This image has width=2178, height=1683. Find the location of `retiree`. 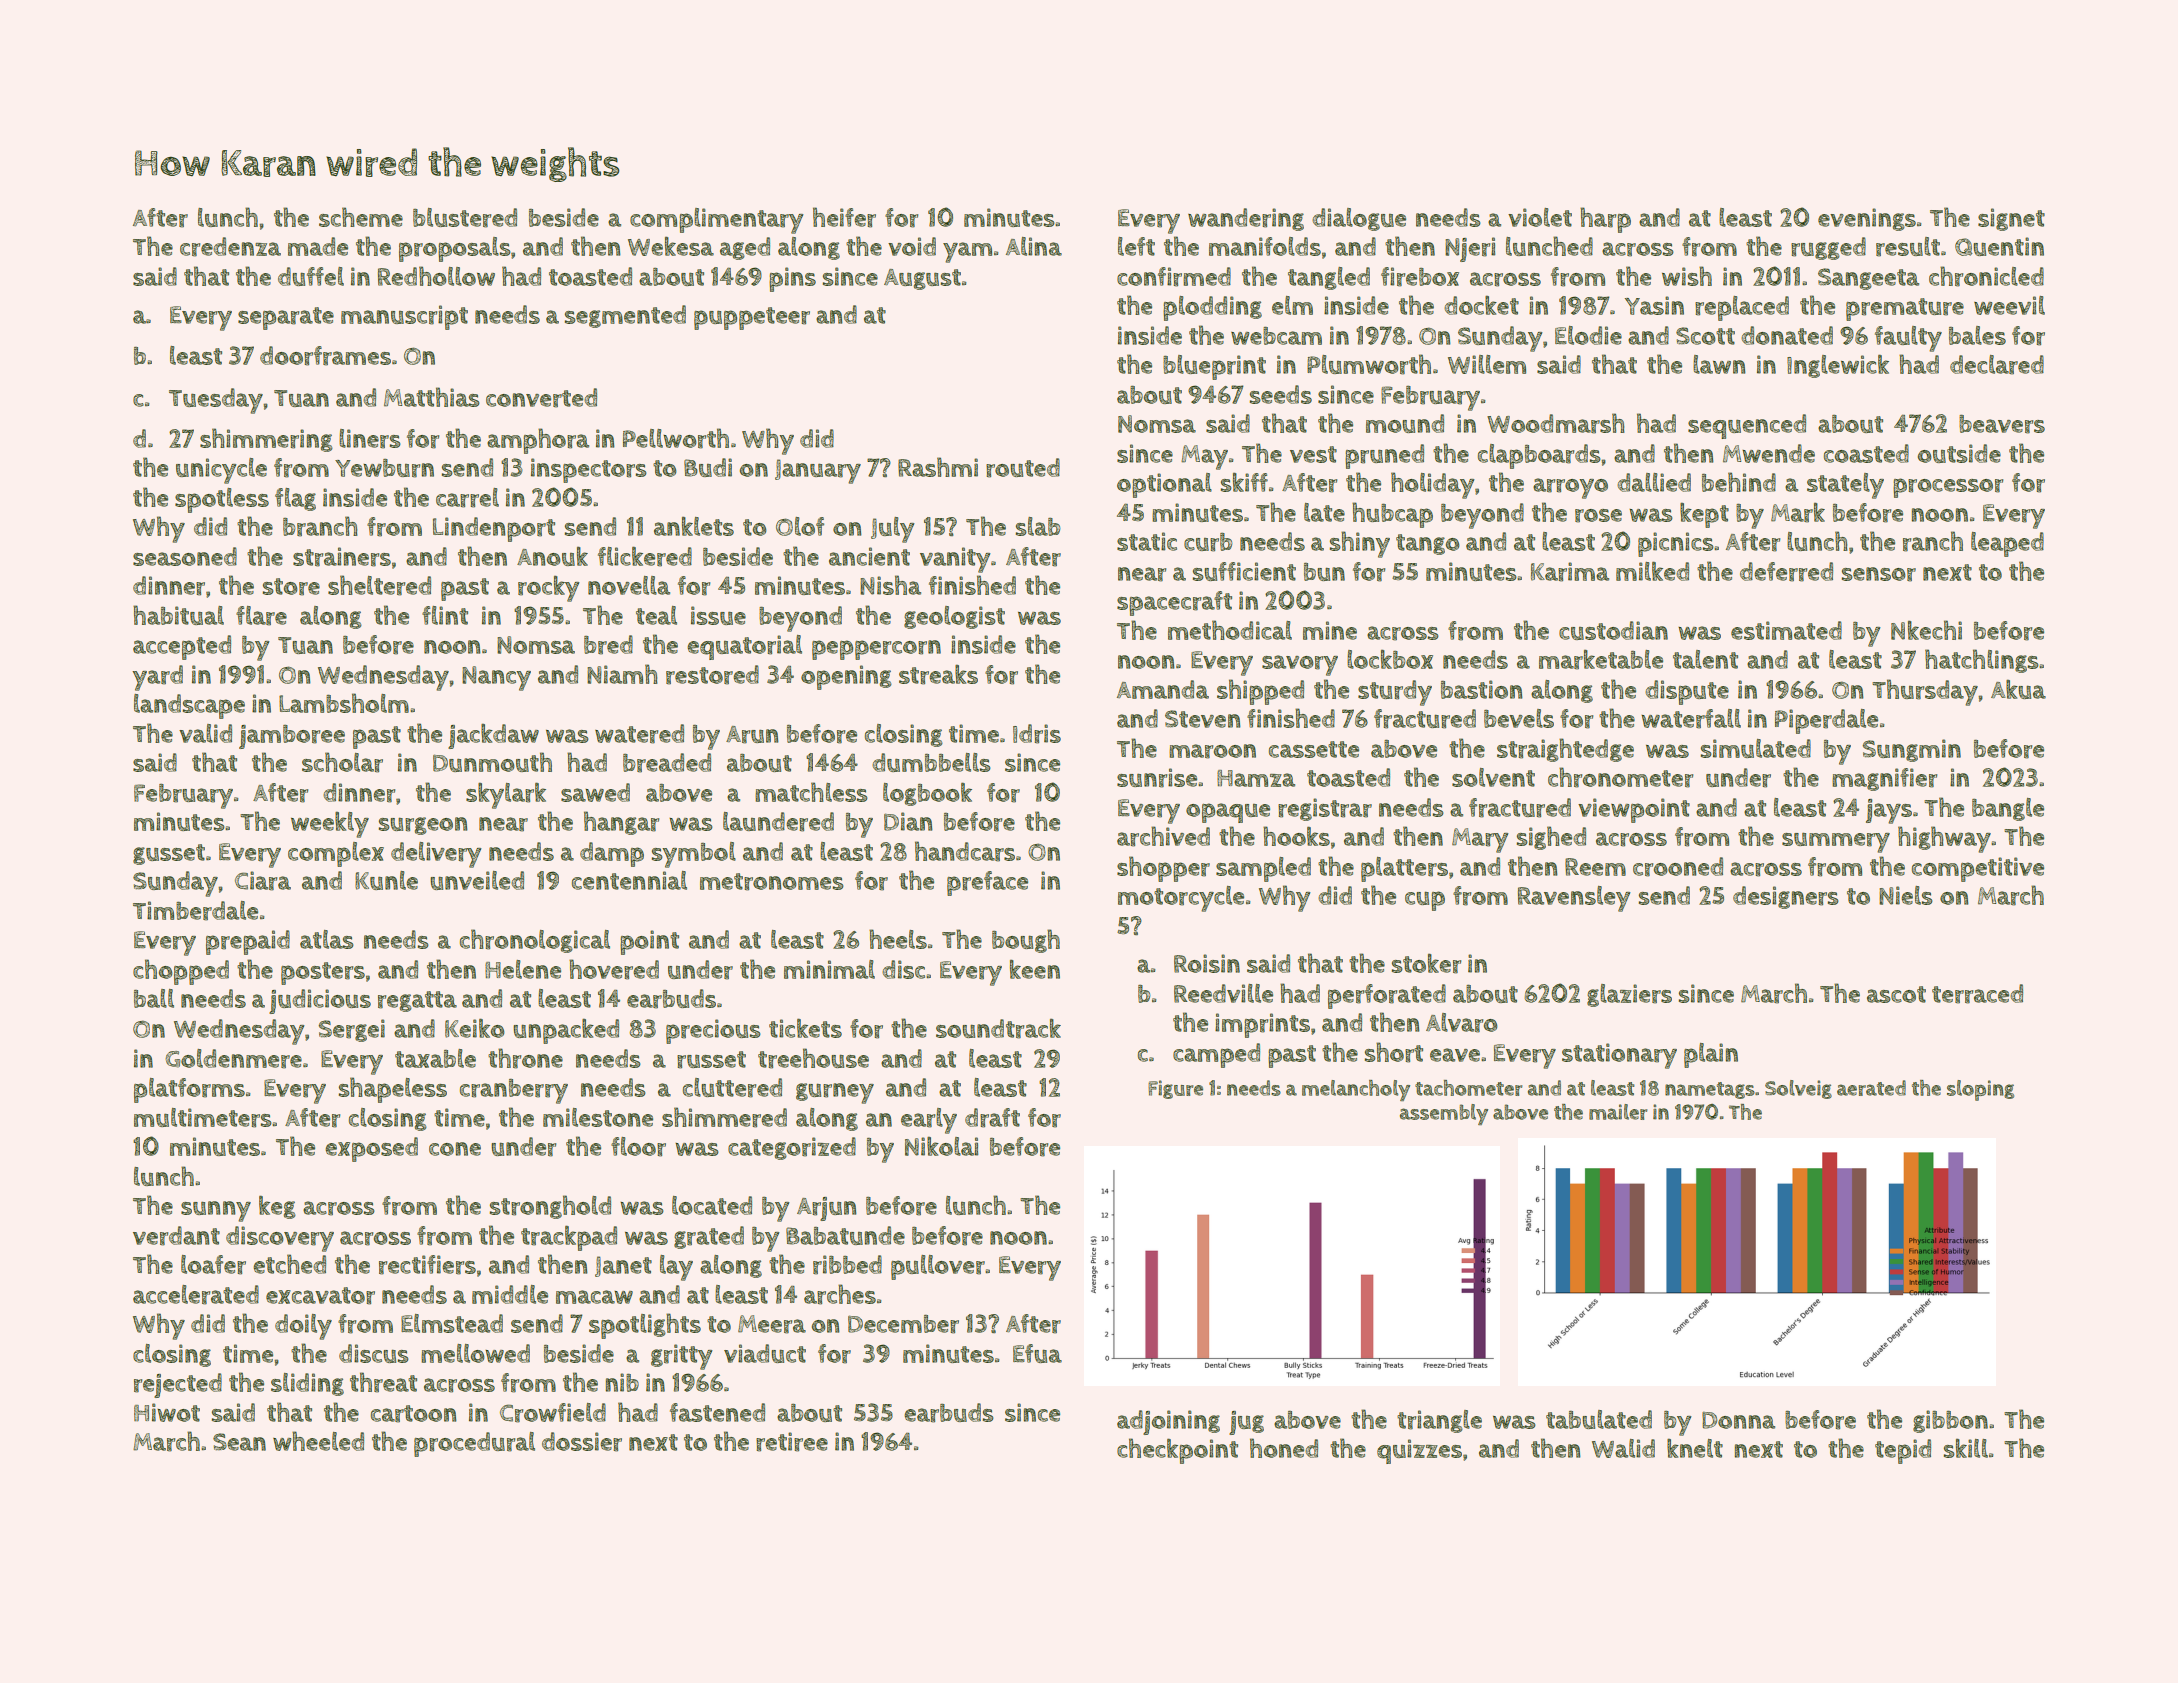

retiree is located at coordinates (792, 1442).
